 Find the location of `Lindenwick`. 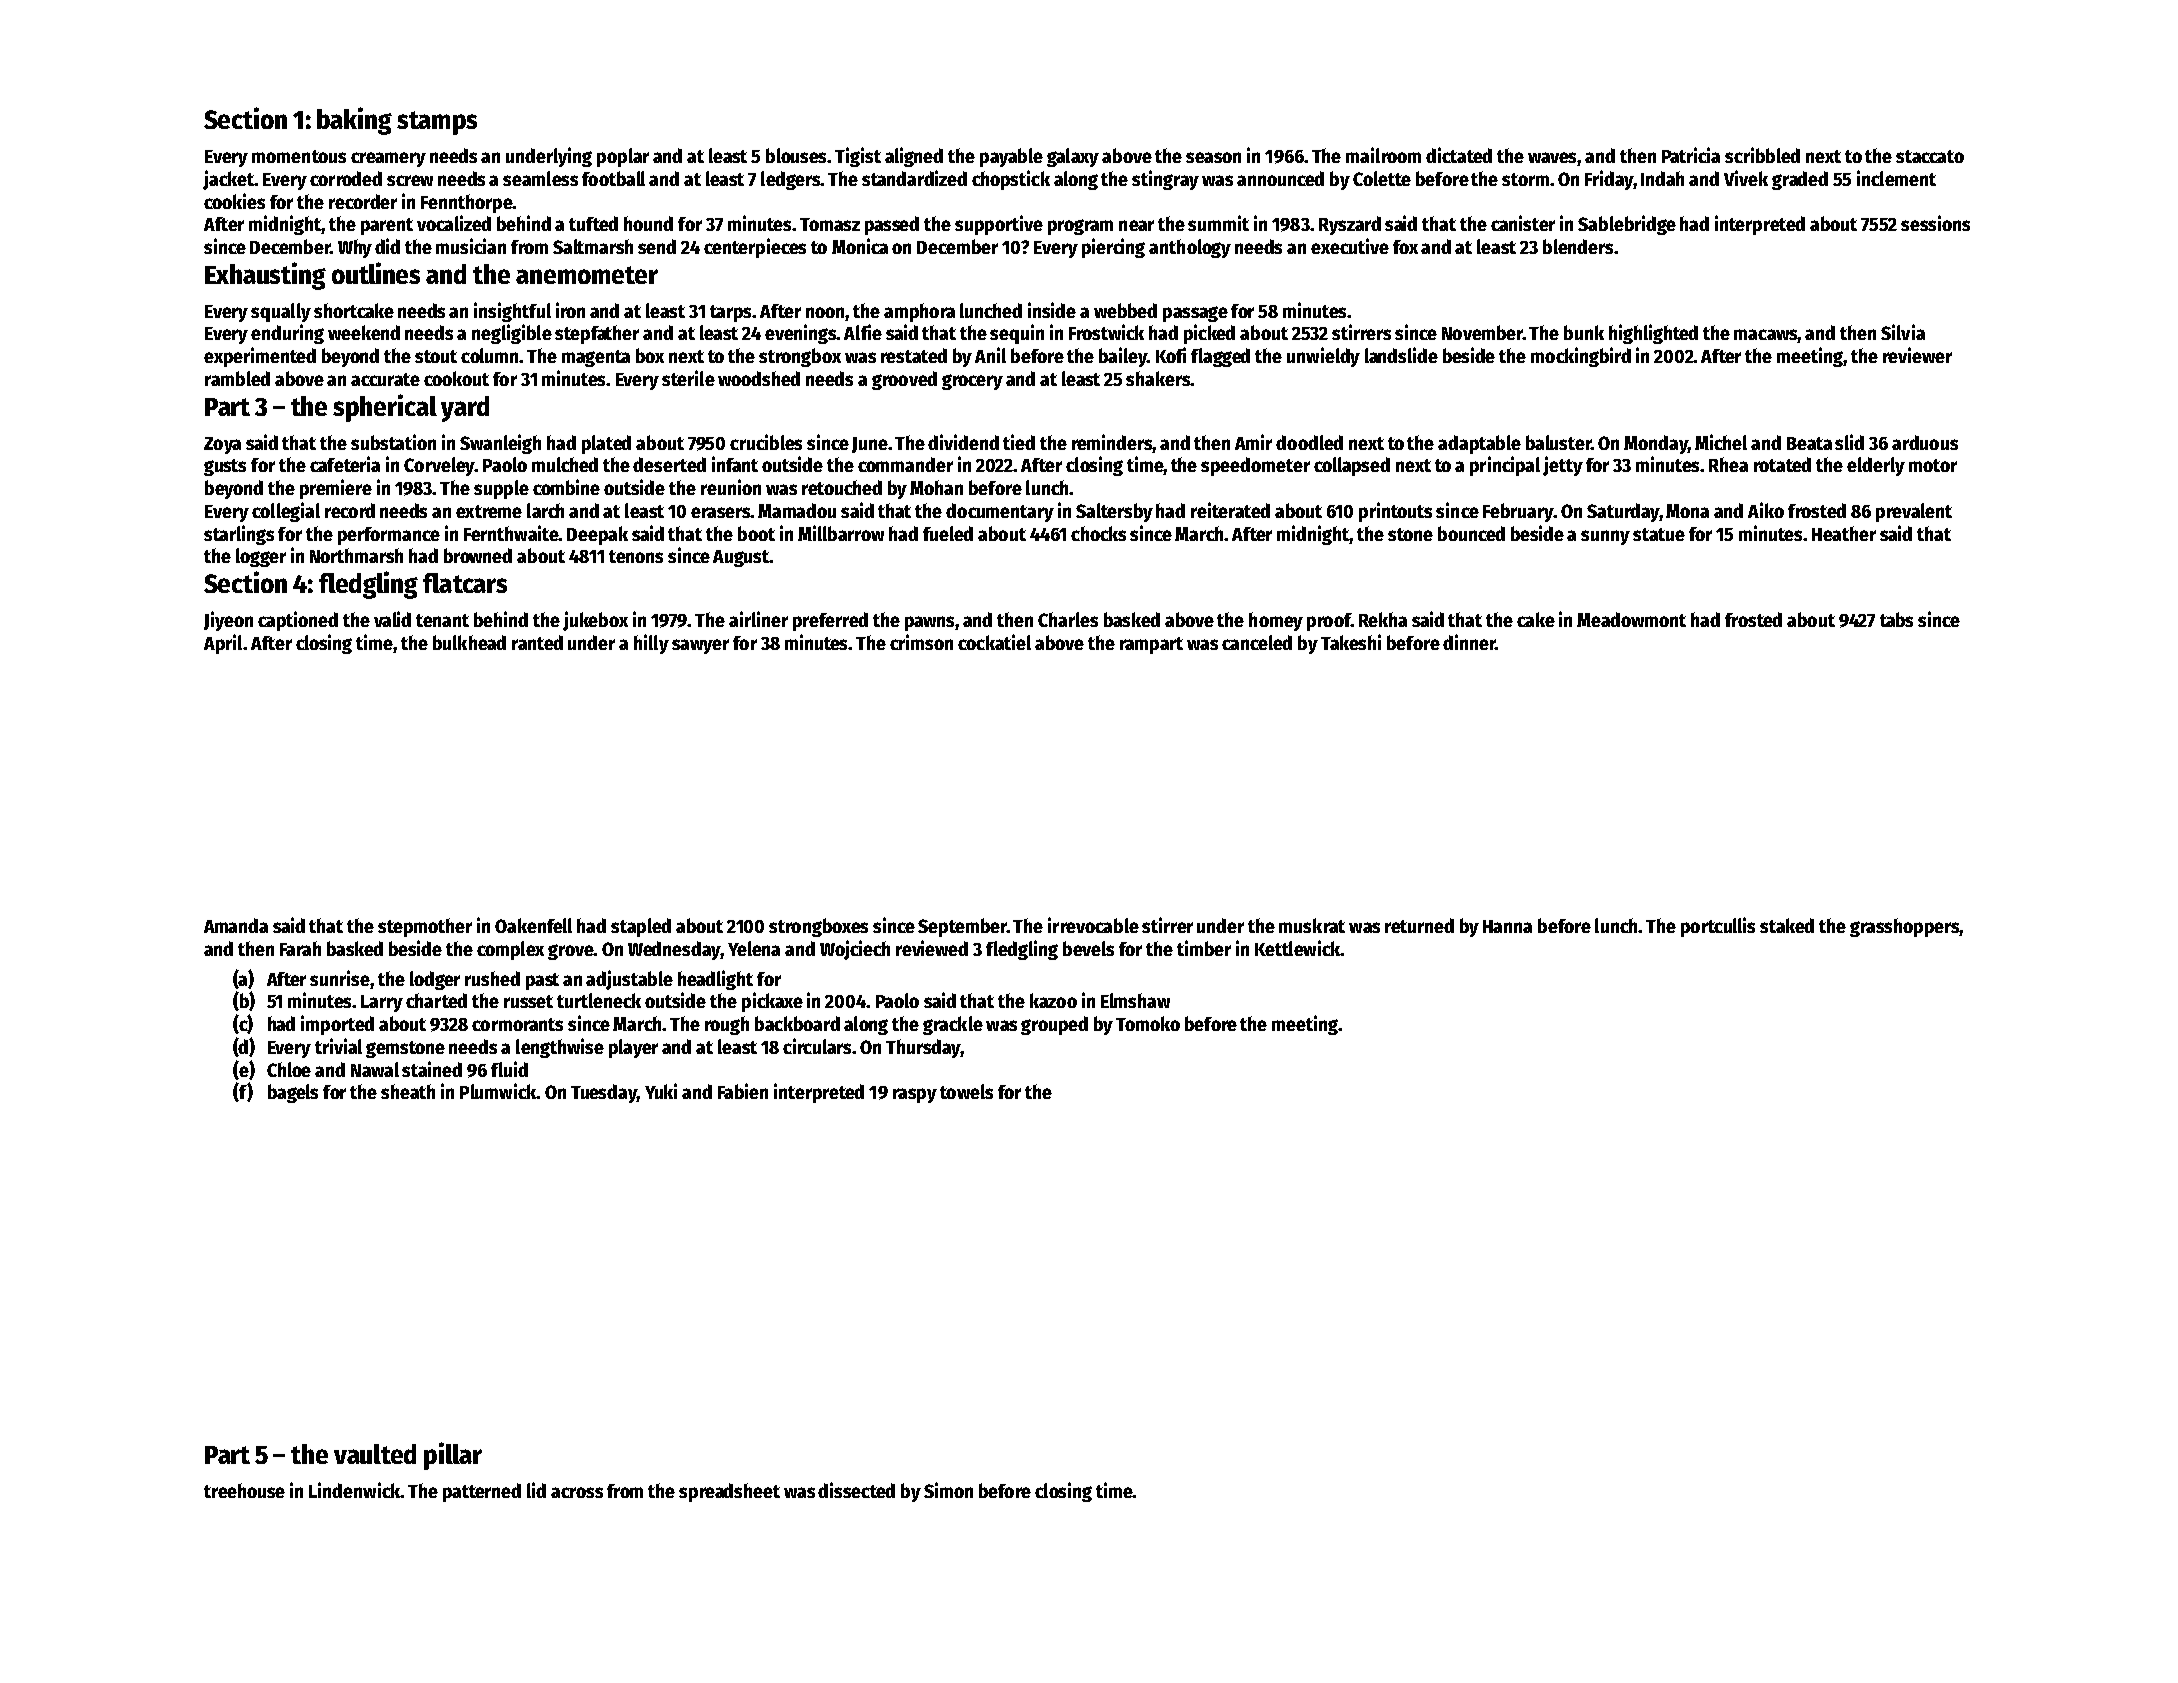

Lindenwick is located at coordinates (355, 1490).
